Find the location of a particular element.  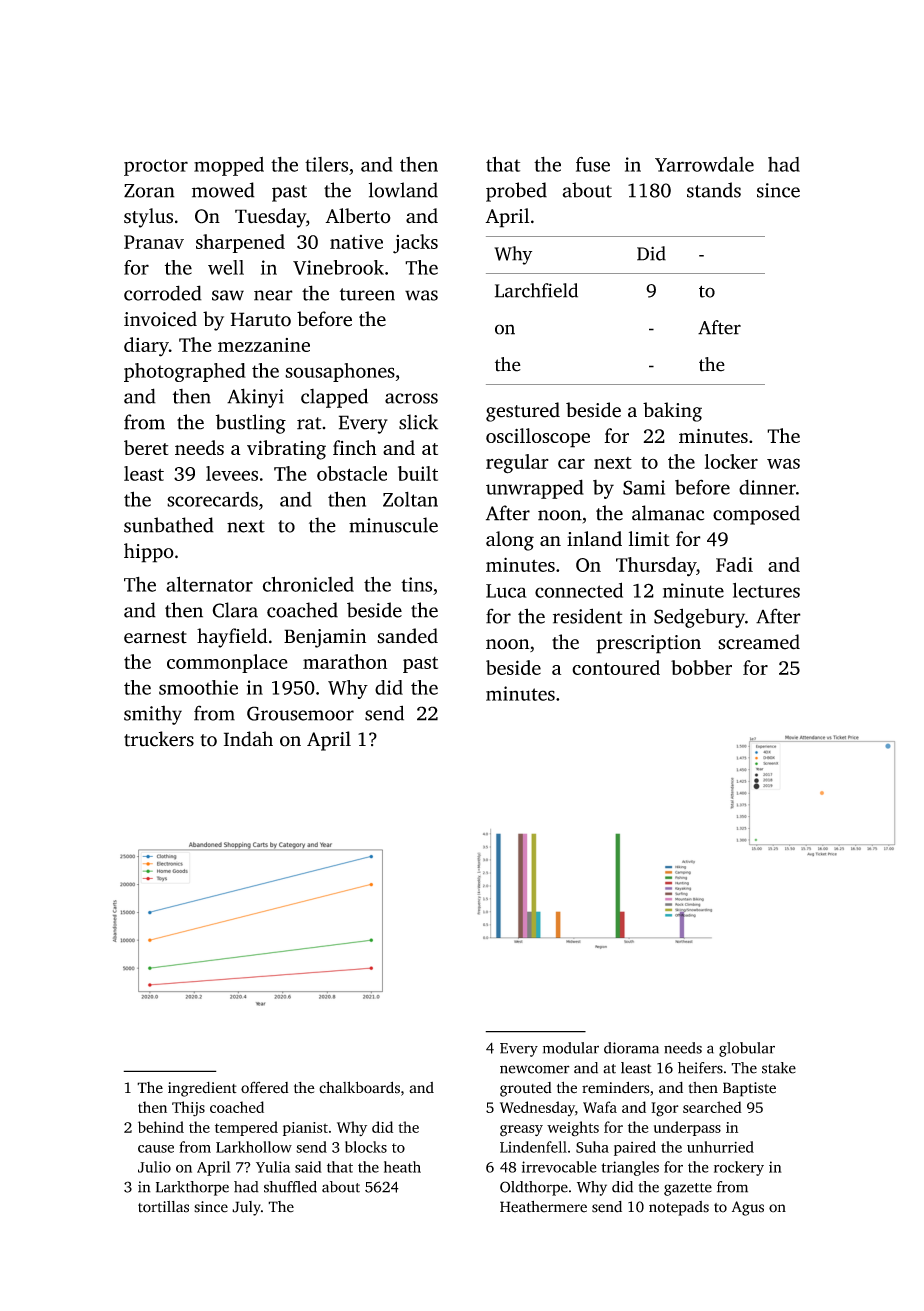

contoured is located at coordinates (616, 667).
